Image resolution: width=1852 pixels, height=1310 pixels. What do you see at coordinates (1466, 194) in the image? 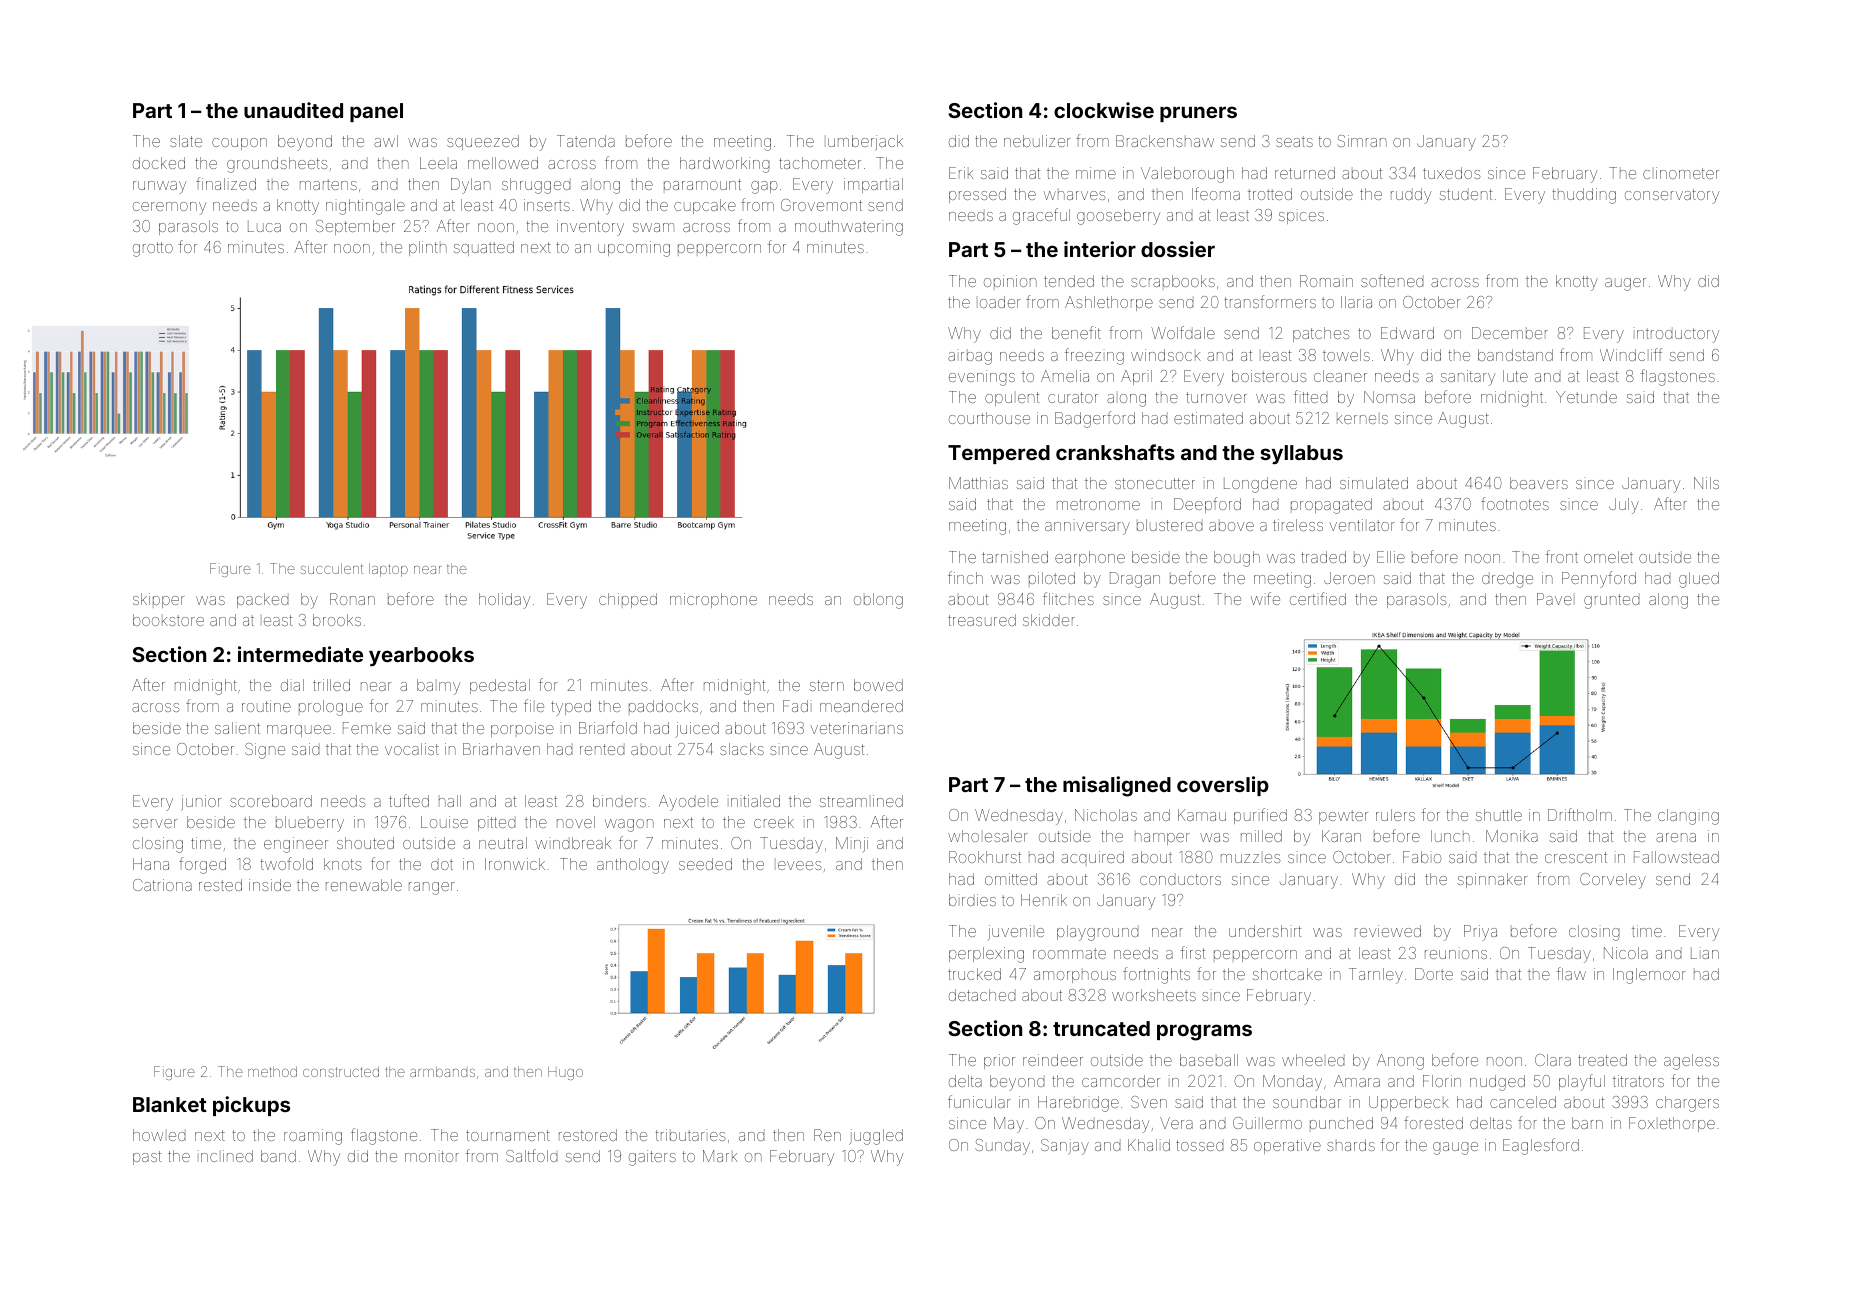
I see `student` at bounding box center [1466, 194].
